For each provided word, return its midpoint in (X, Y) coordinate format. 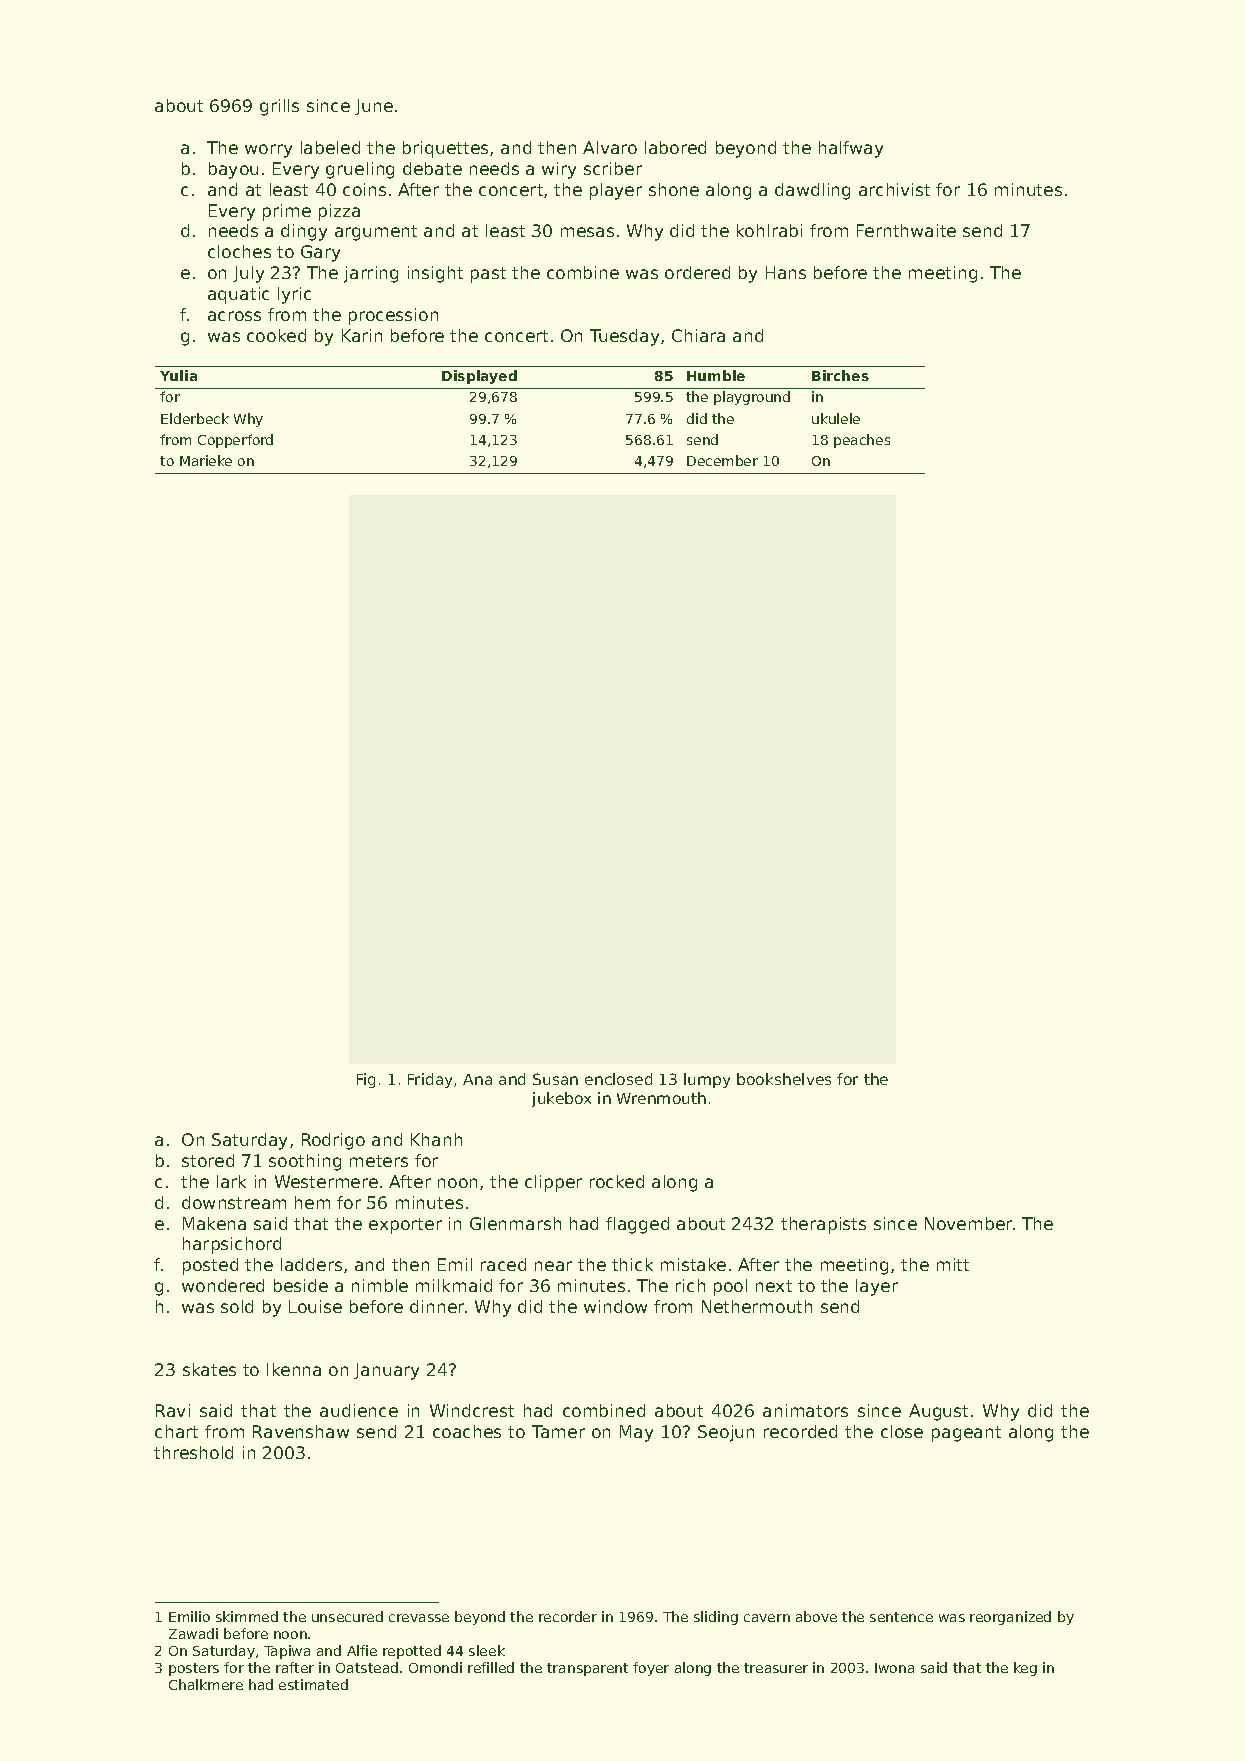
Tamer (558, 1431)
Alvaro (610, 147)
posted (210, 1266)
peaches (862, 441)
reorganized (1010, 1618)
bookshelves (784, 1079)
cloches (239, 251)
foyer (651, 1669)
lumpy (707, 1080)
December (722, 460)
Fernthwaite (906, 230)
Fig (366, 1080)
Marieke (206, 460)
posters (194, 1669)
